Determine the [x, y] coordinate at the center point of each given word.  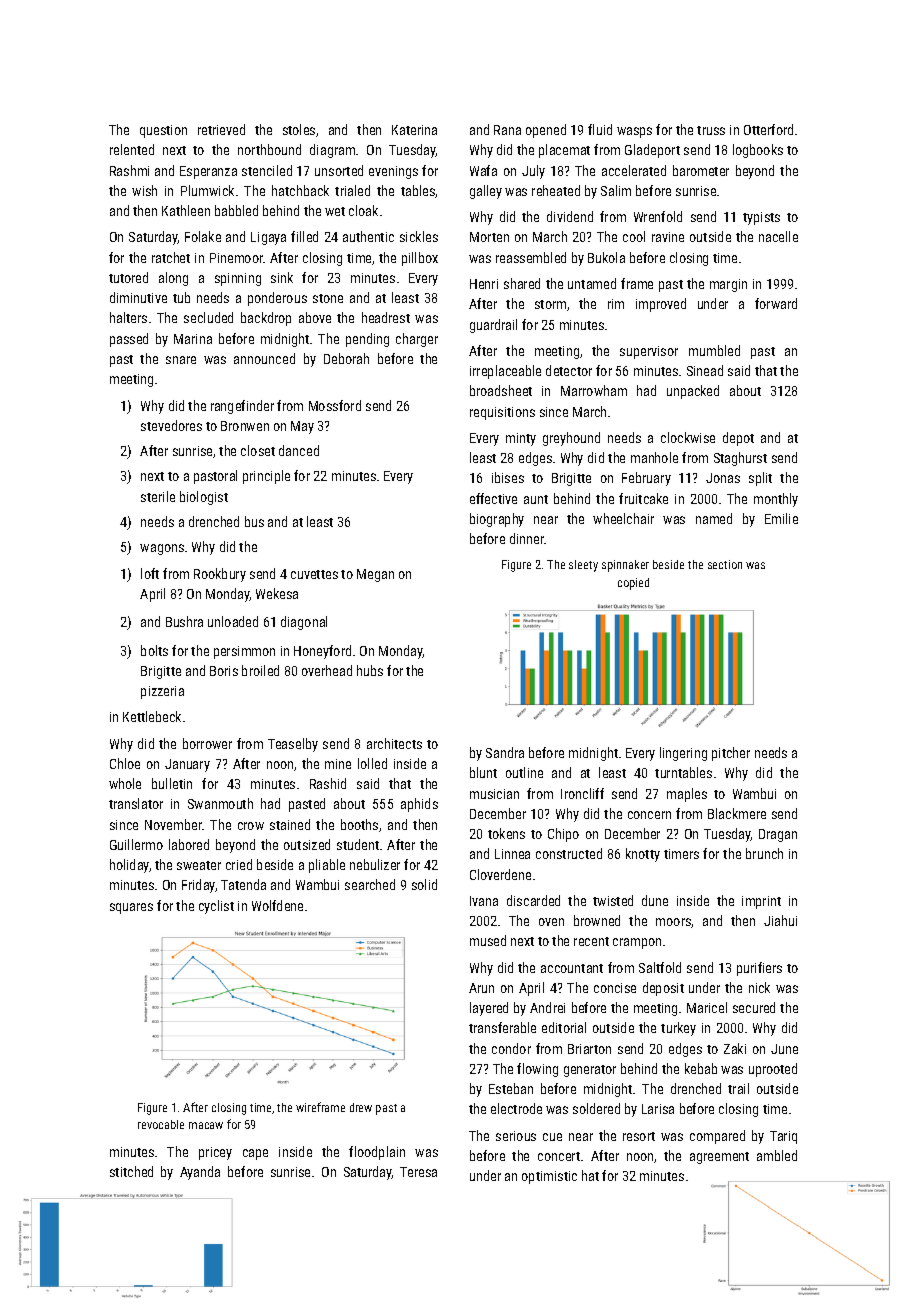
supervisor [649, 352]
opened [546, 131]
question [163, 131]
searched [370, 884]
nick [759, 987]
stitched [131, 1171]
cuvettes [314, 574]
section [725, 564]
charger [417, 340]
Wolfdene [277, 905]
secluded [208, 317]
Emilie [781, 518]
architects [394, 743]
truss [711, 130]
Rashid [328, 783]
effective [493, 498]
